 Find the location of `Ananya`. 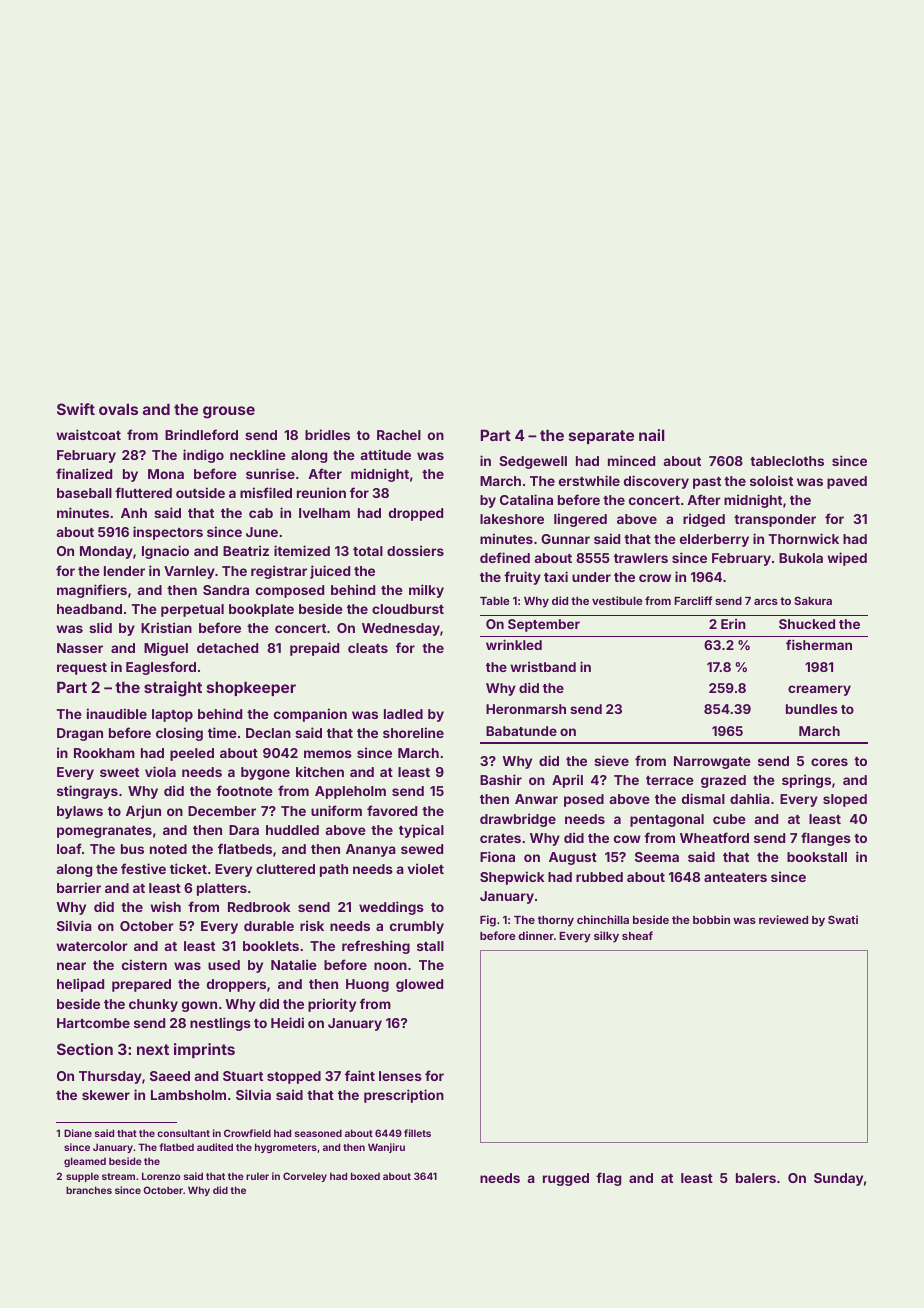

Ananya is located at coordinates (371, 850).
